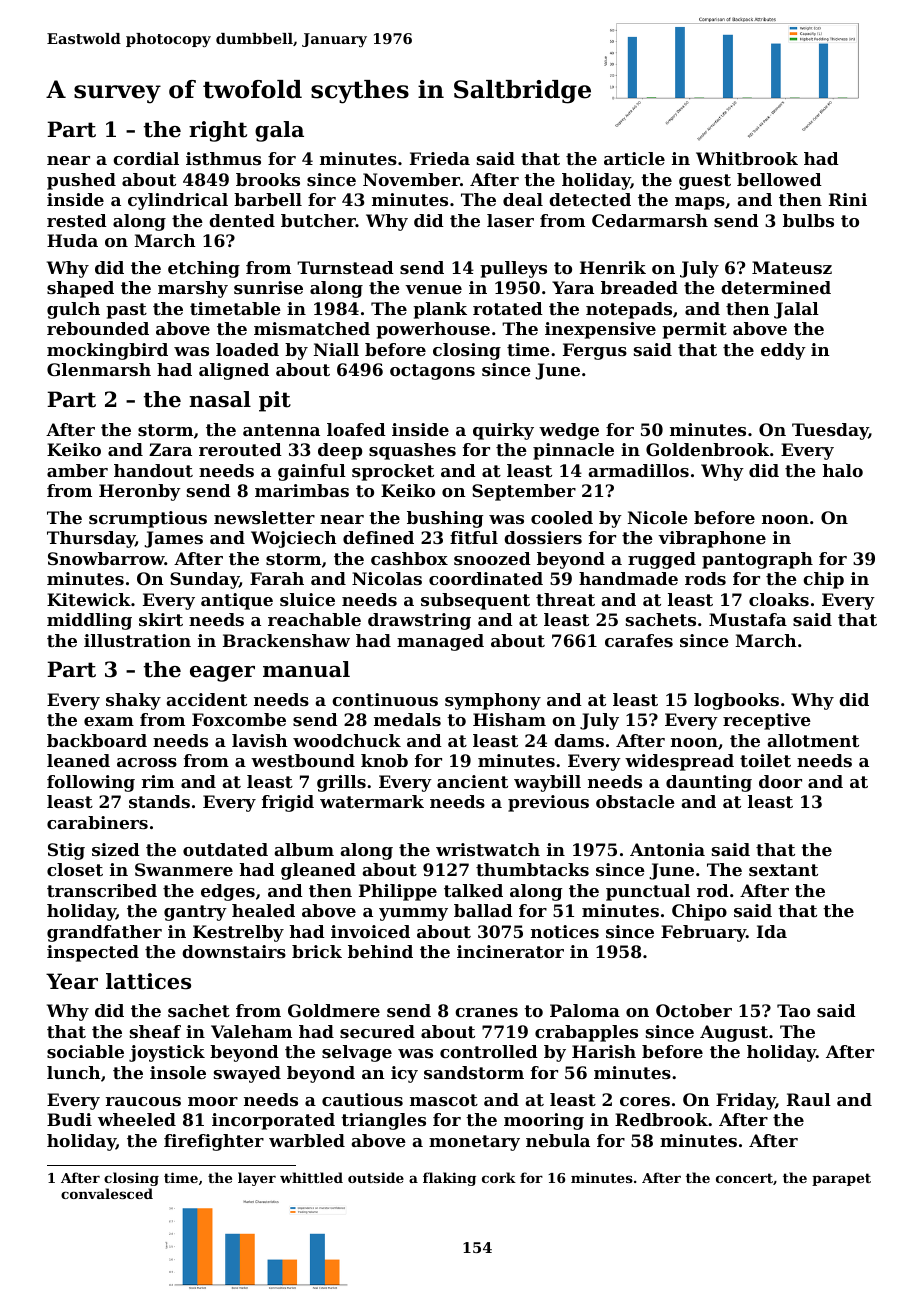  Describe the element at coordinates (744, 1178) in the image. I see `concert` at that location.
